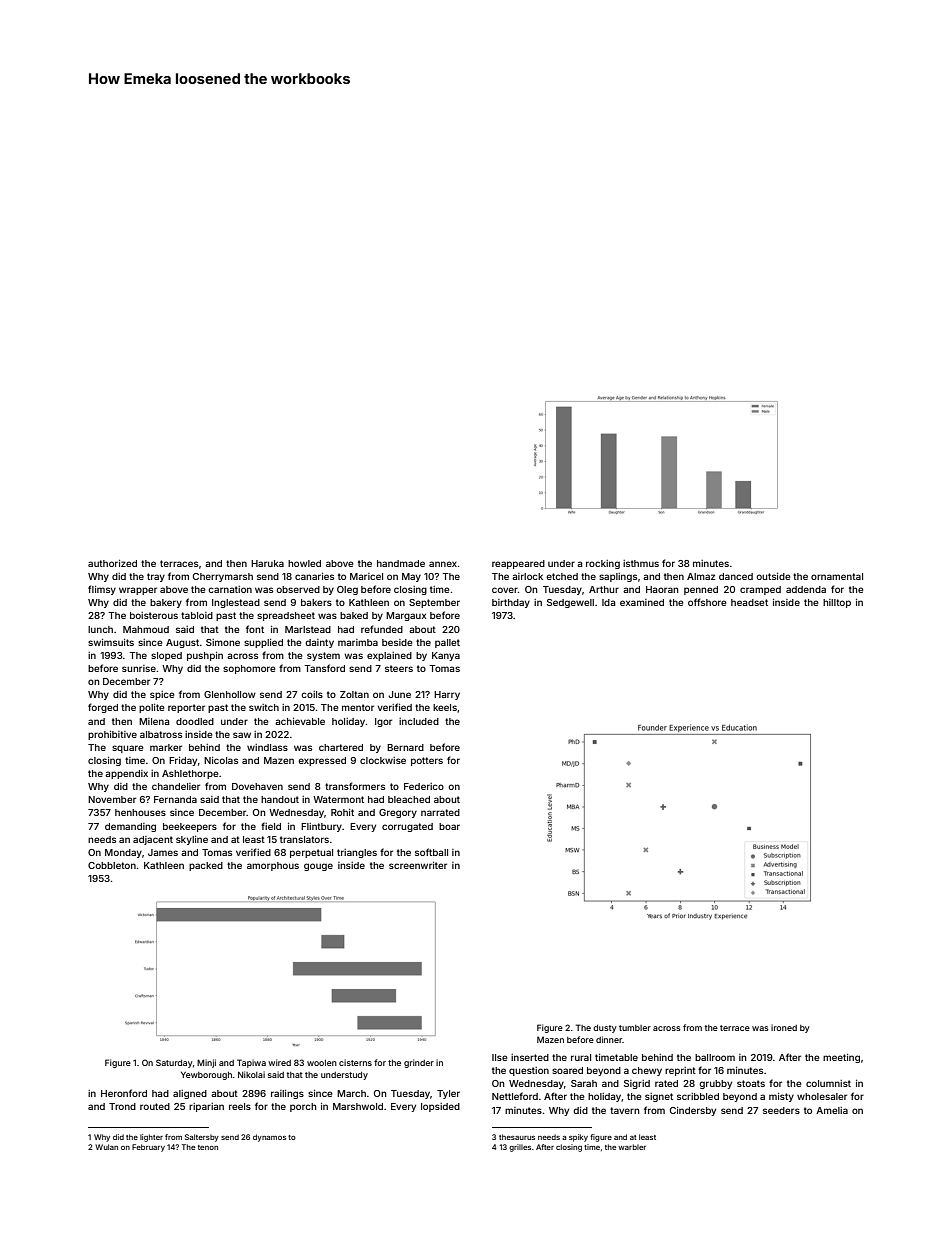 The image size is (952, 1233). Describe the element at coordinates (659, 1097) in the screenshot. I see `signet` at that location.
